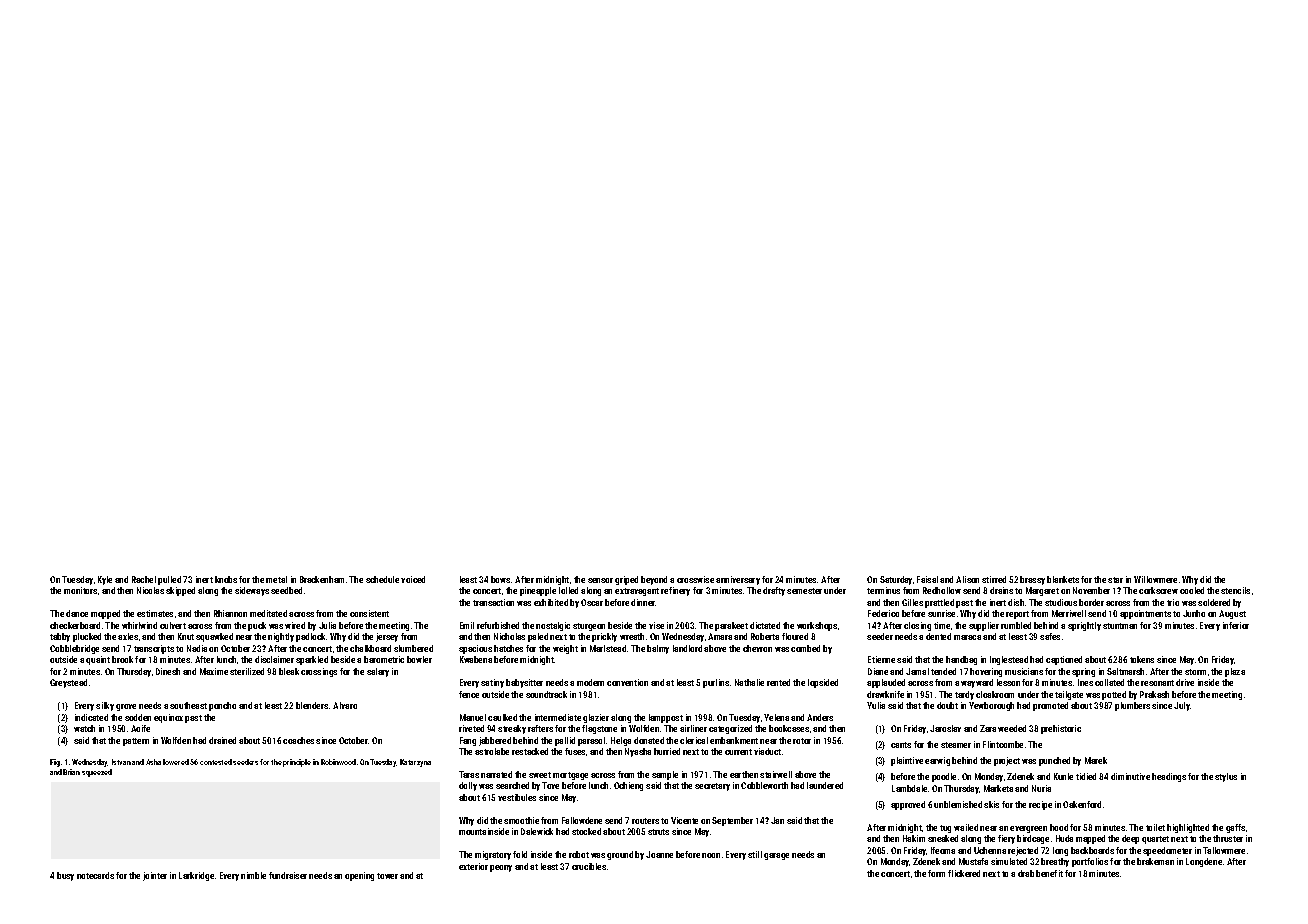 This screenshot has height=924, width=1308. I want to click on nimble, so click(253, 875).
